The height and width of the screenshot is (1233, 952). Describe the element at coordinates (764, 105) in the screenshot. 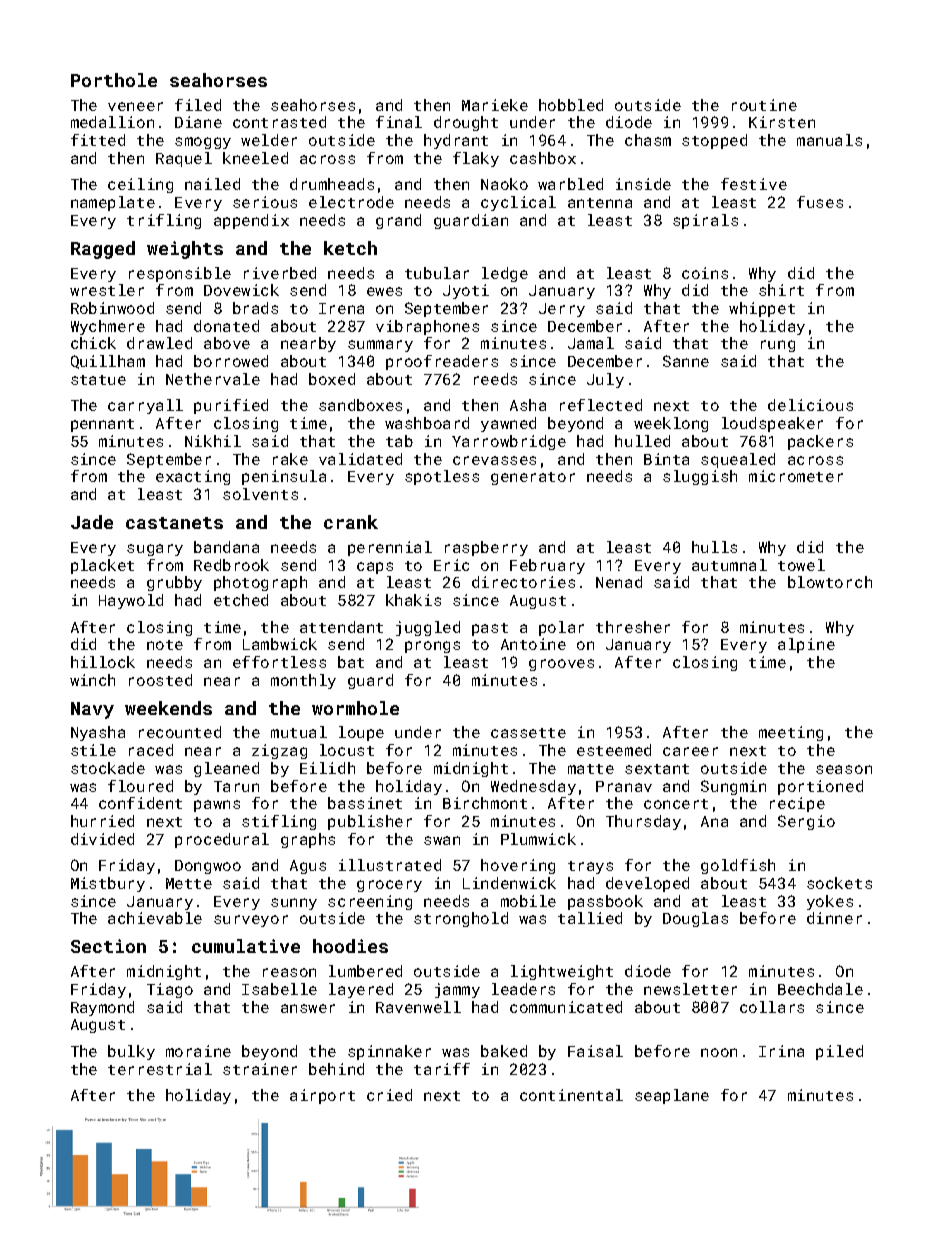

I see `routine` at that location.
